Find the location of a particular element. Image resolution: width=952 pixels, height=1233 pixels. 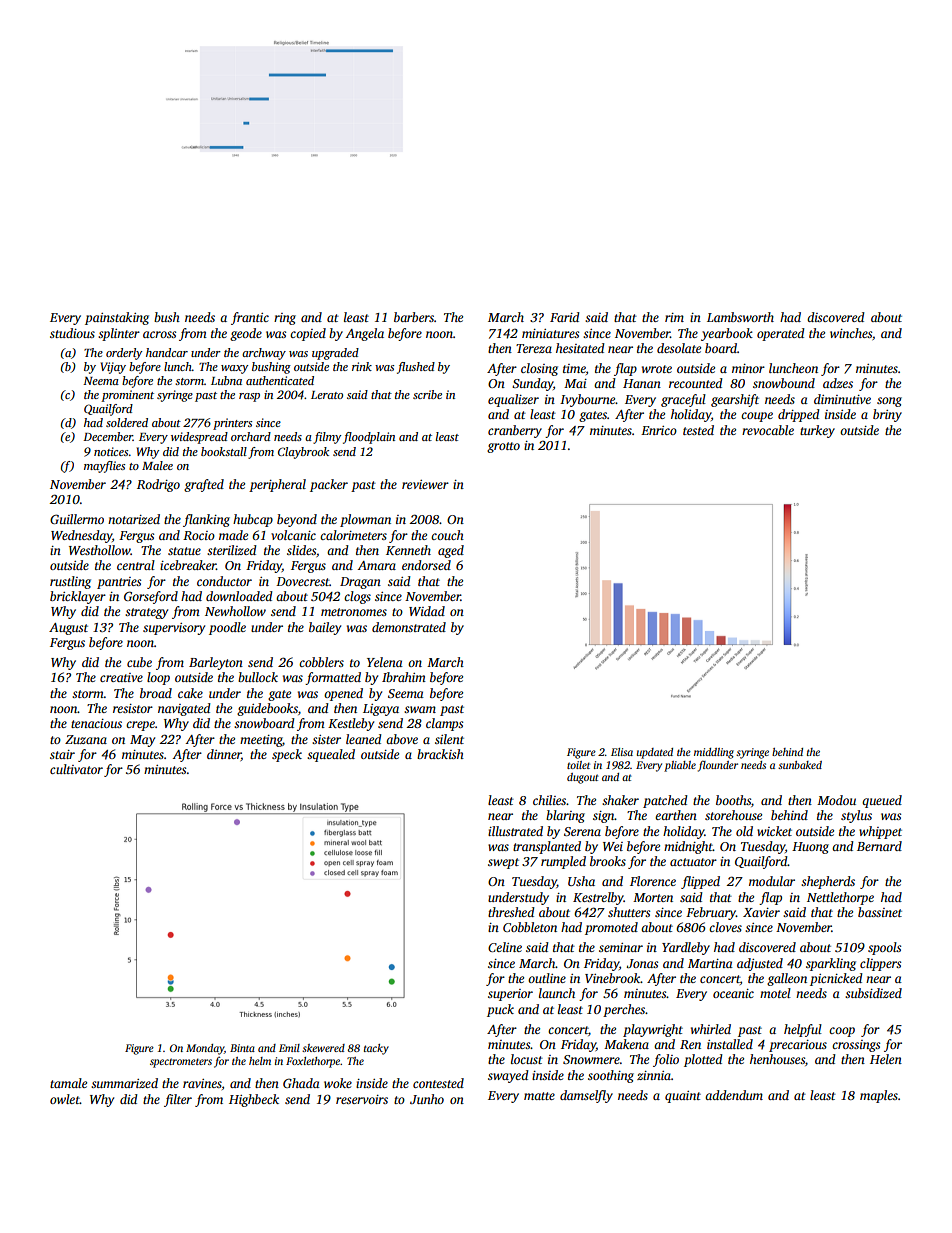

briny is located at coordinates (887, 415).
